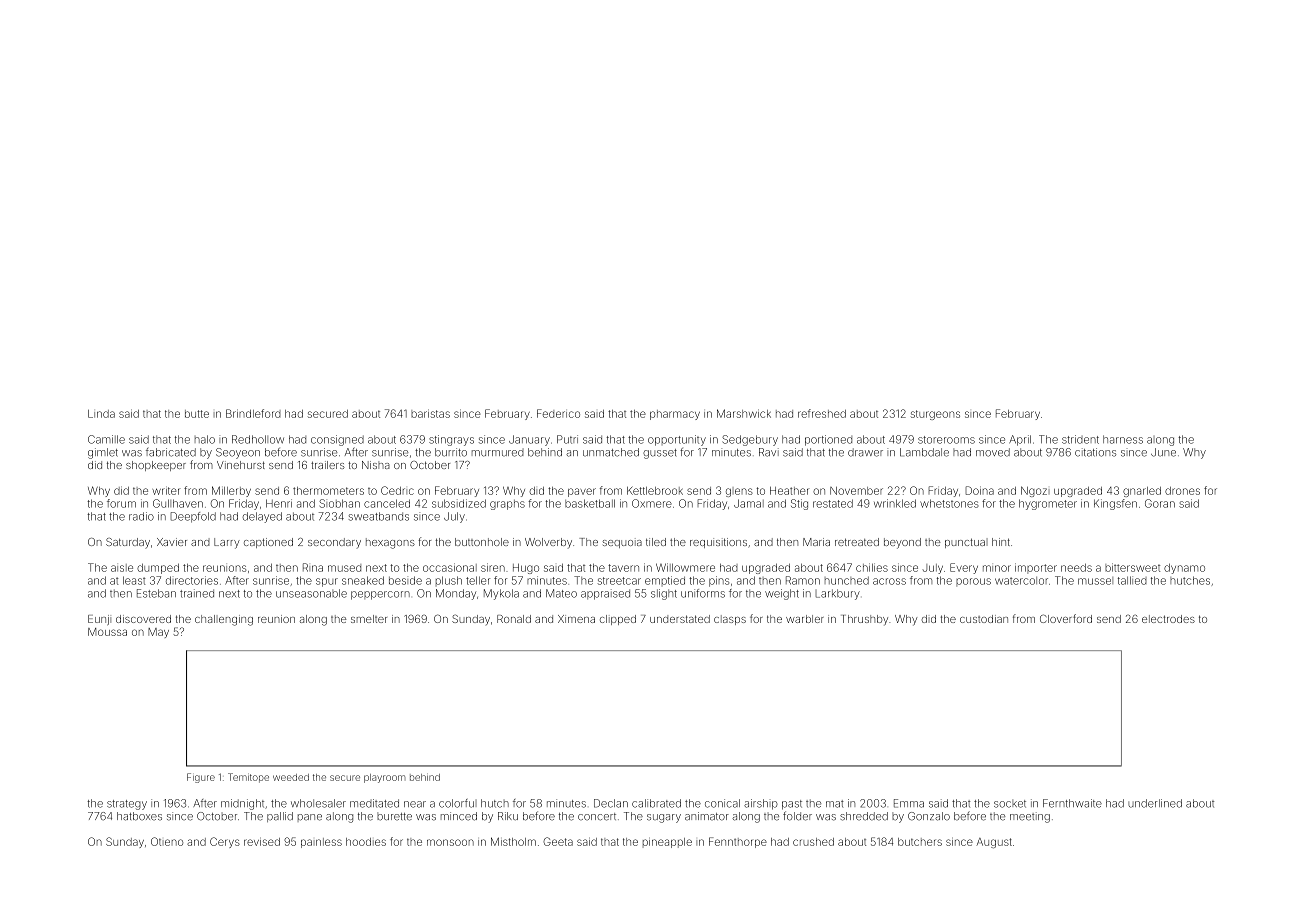  Describe the element at coordinates (158, 633) in the document. I see `May` at that location.
